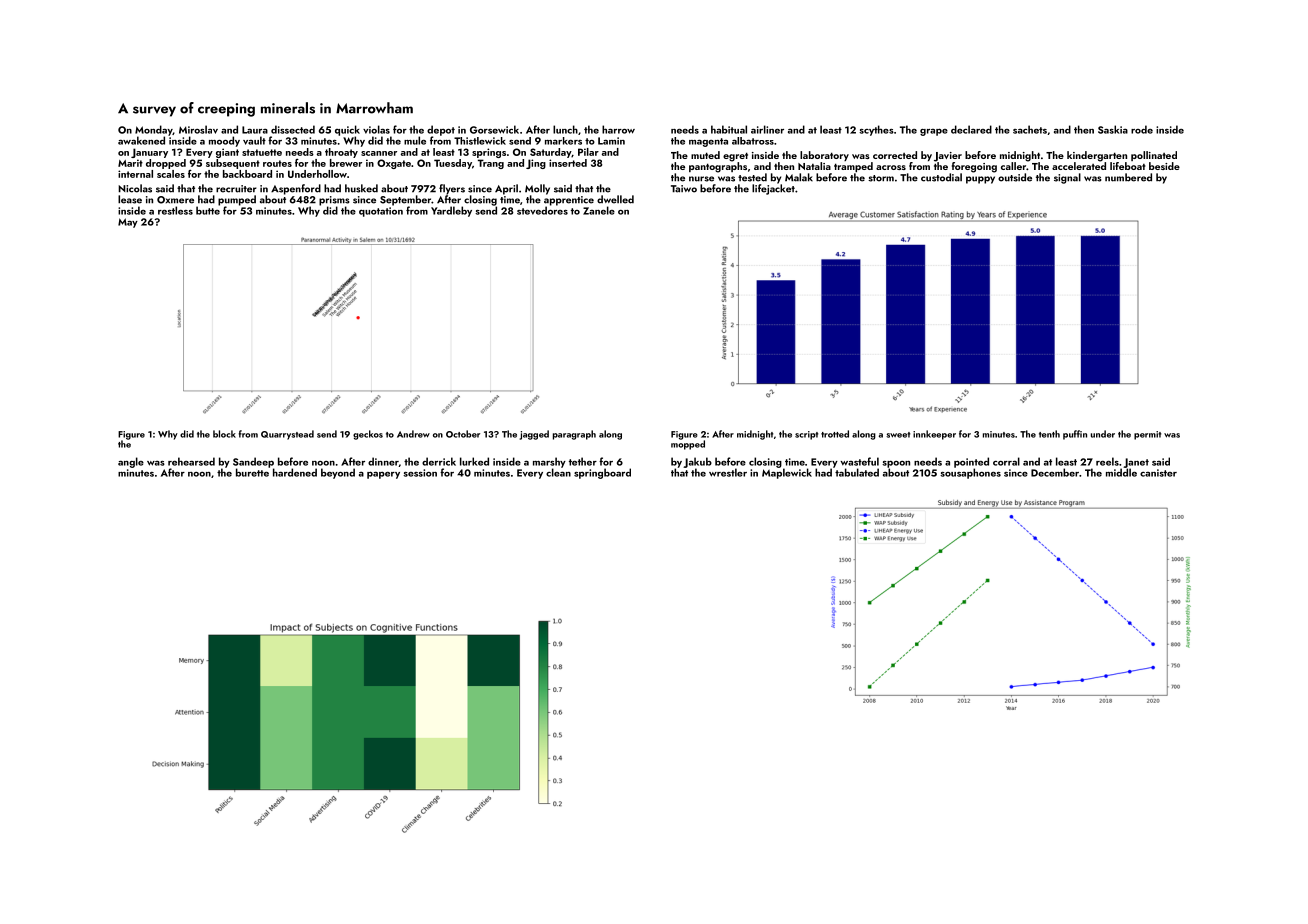 The width and height of the screenshot is (1308, 924). What do you see at coordinates (383, 475) in the screenshot?
I see `papery` at bounding box center [383, 475].
